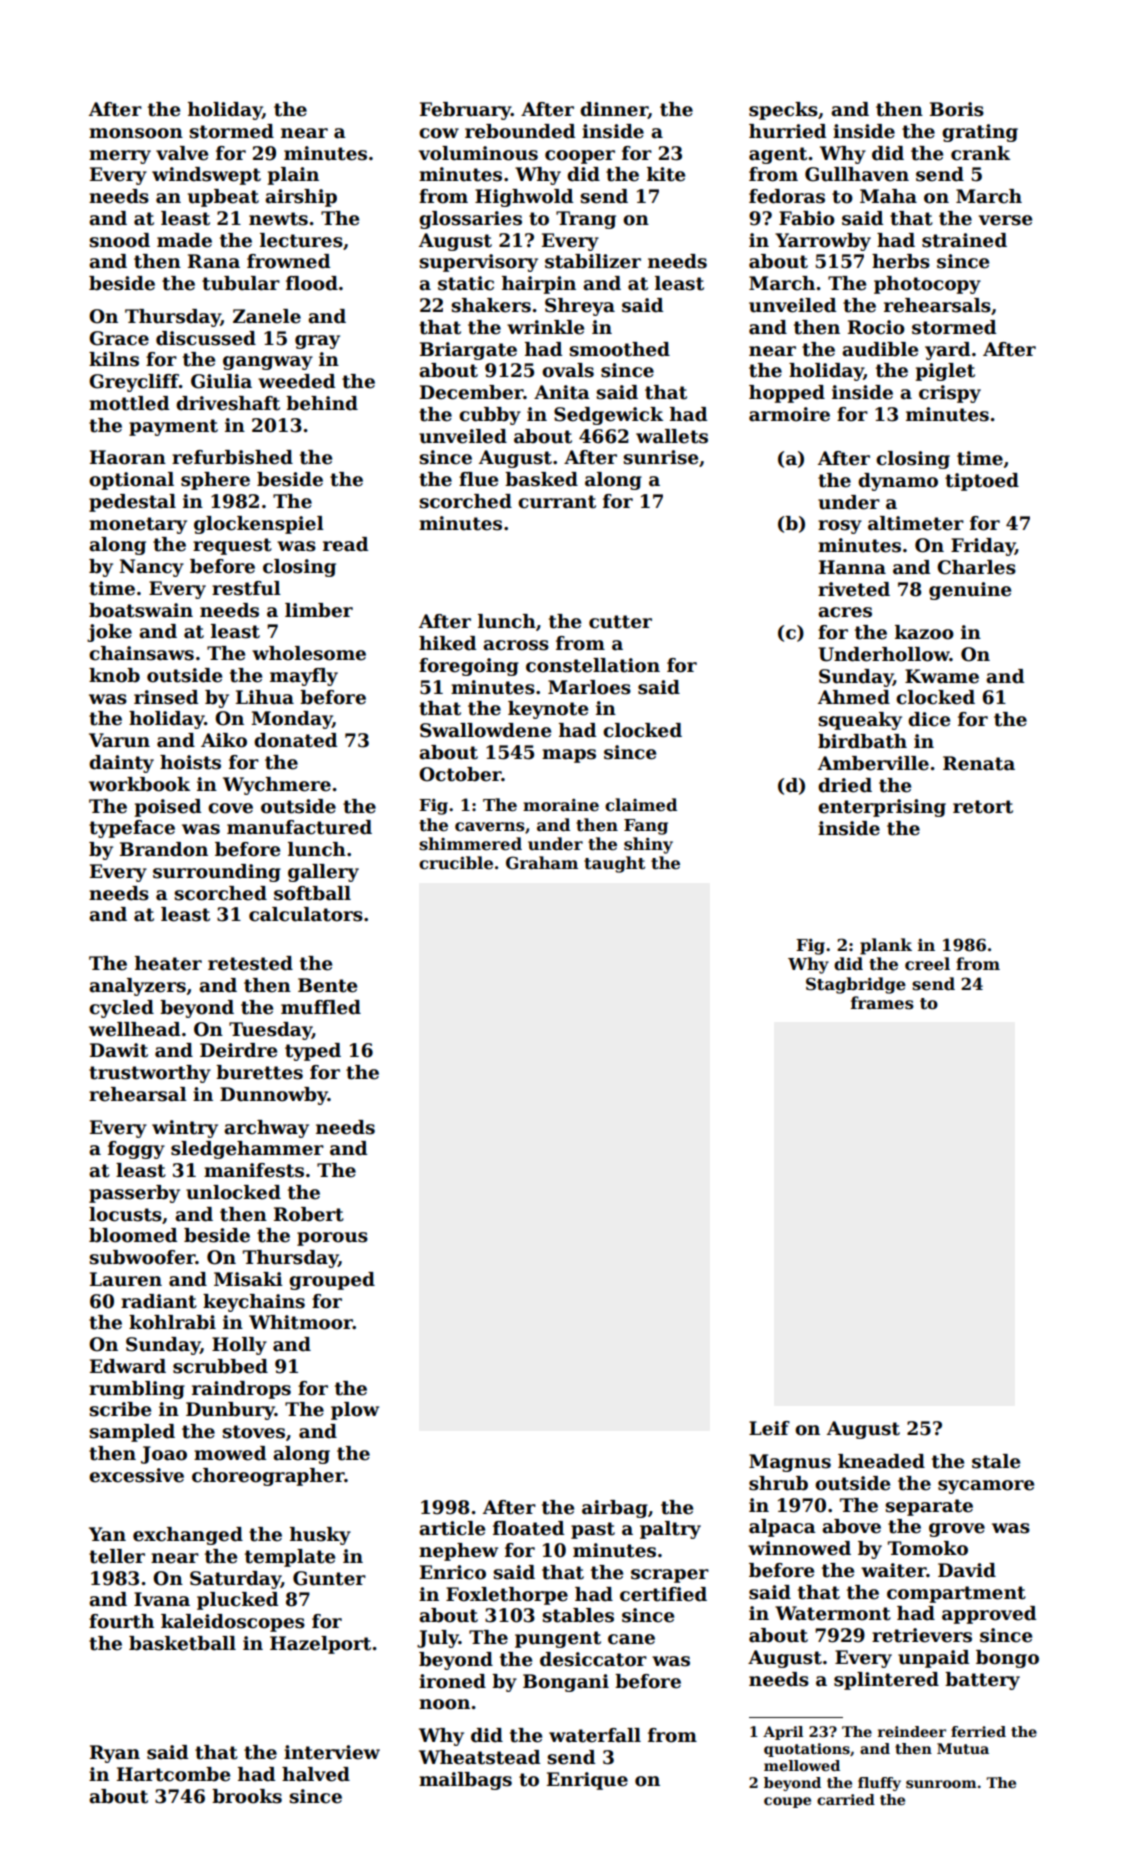  Describe the element at coordinates (790, 1463) in the document. I see `Magnus` at that location.
